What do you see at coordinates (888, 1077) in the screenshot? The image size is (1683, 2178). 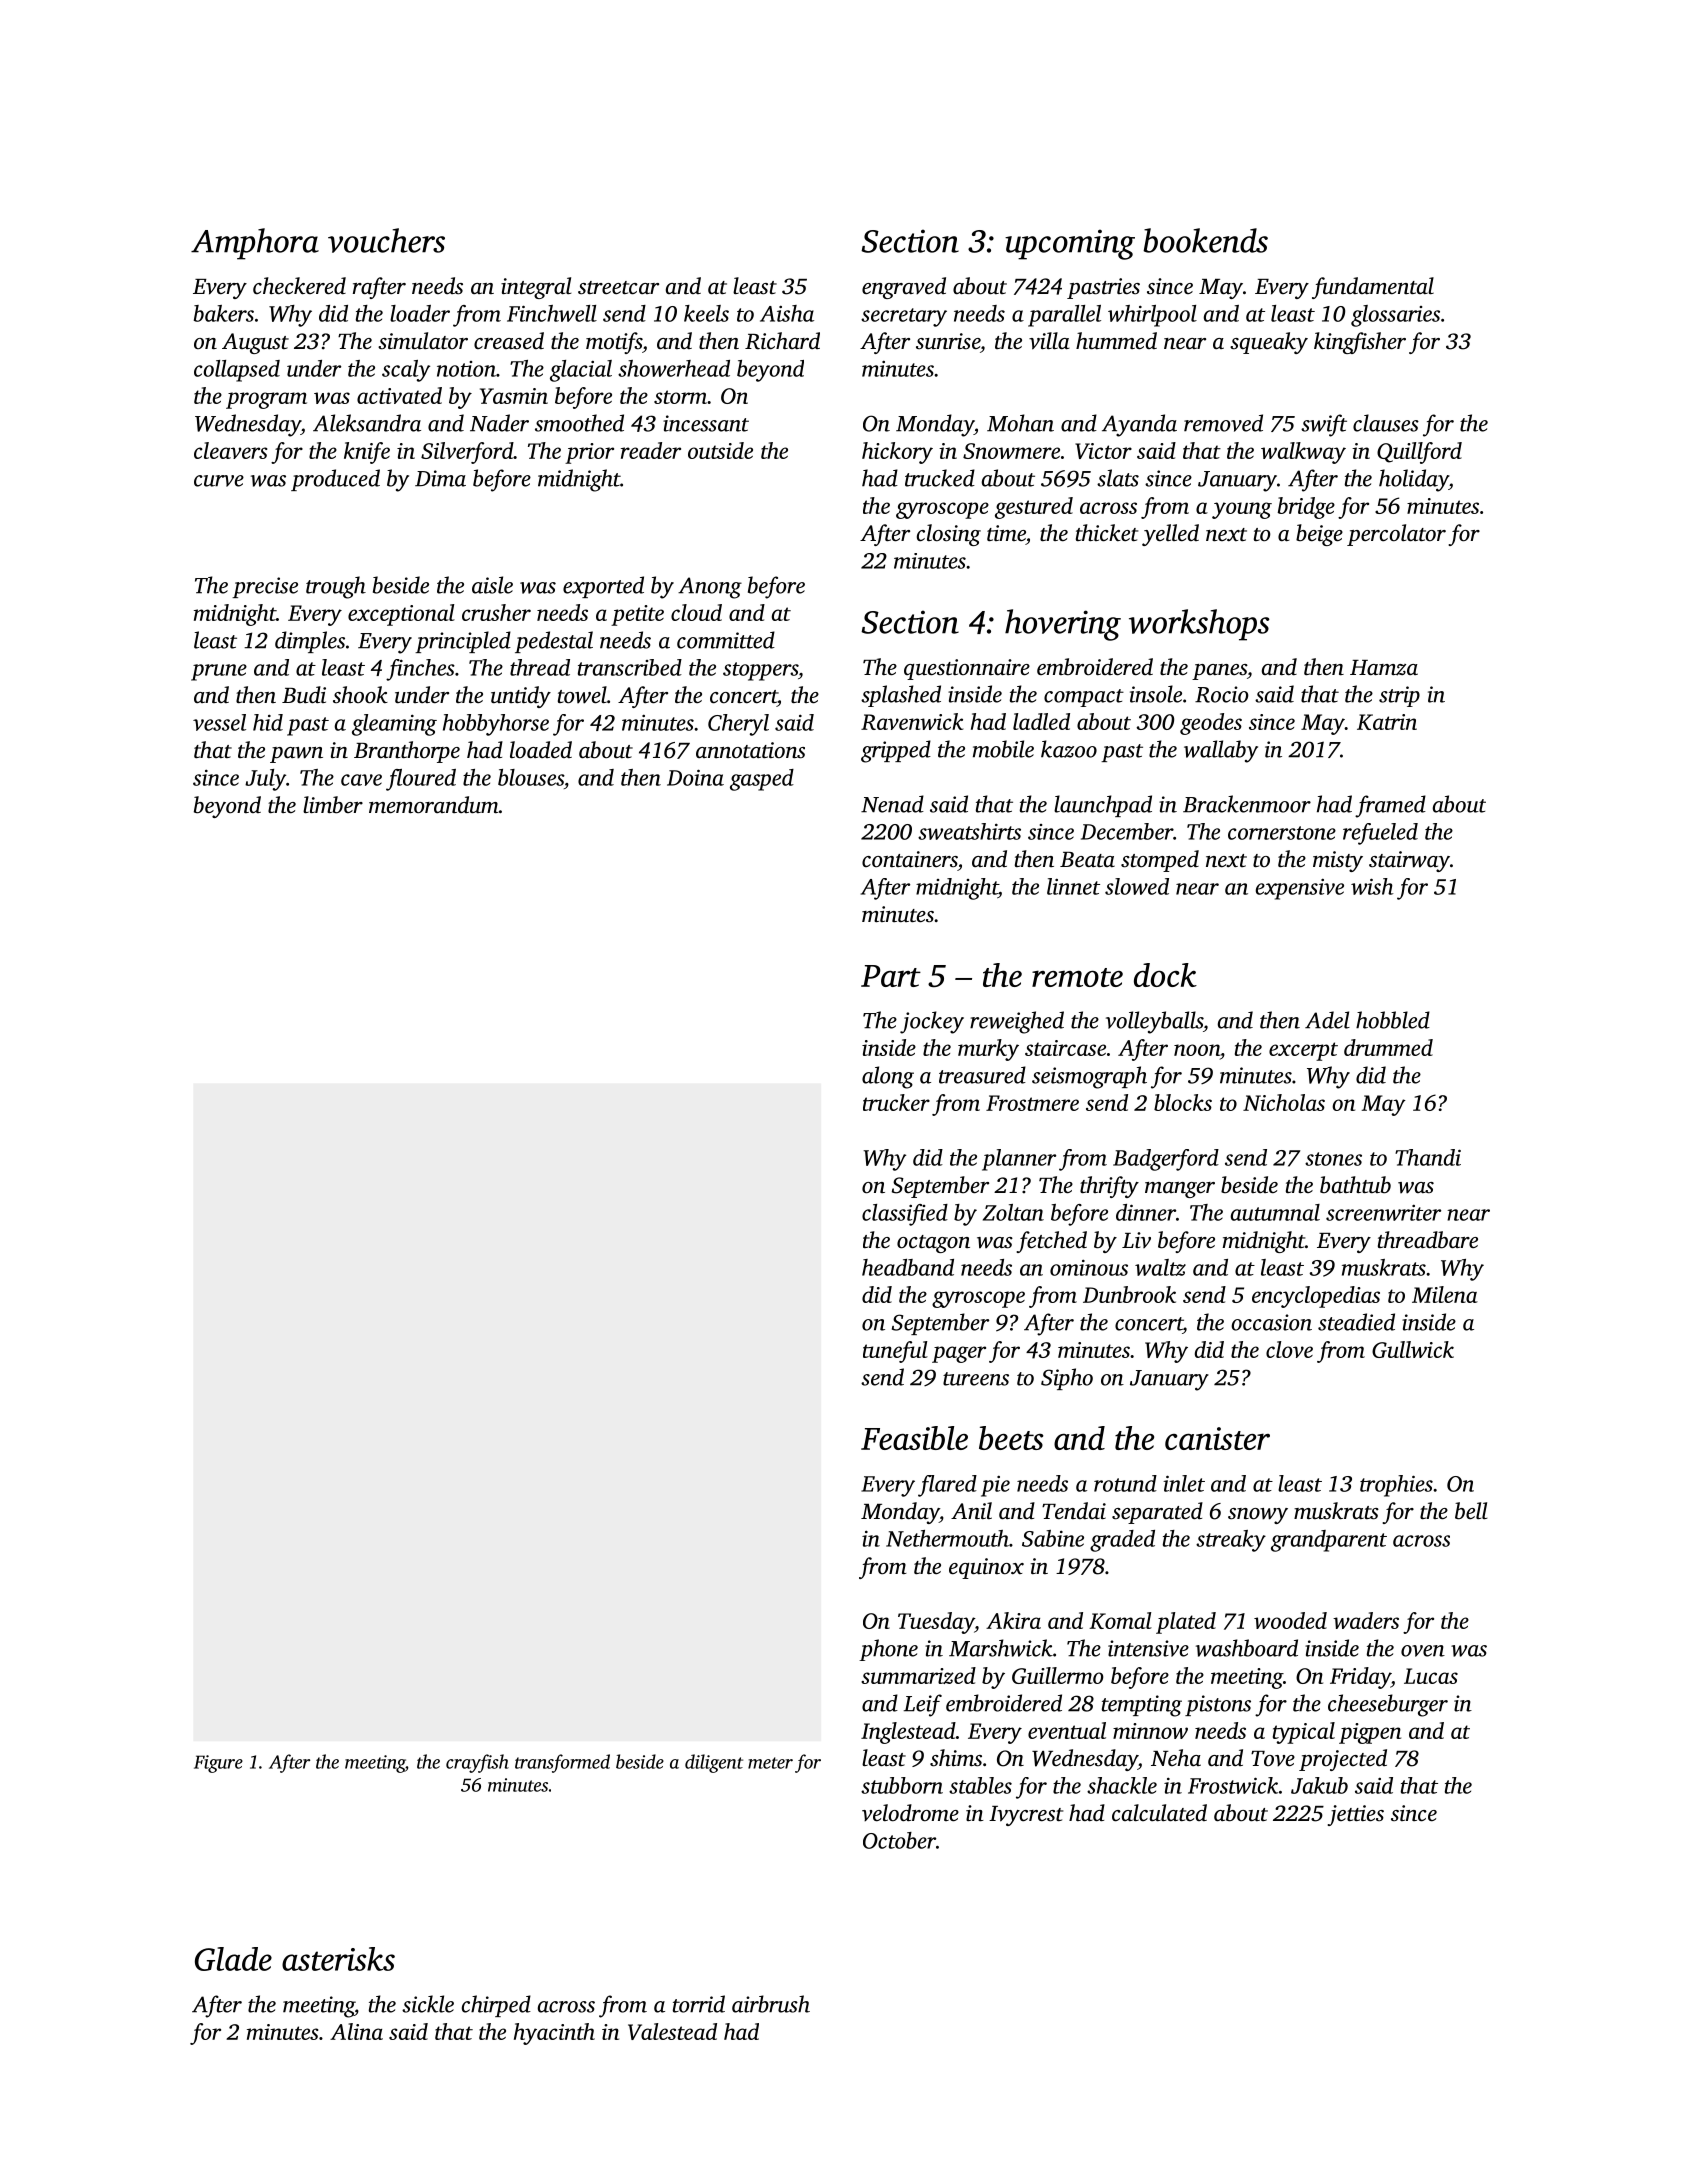 I see `along` at bounding box center [888, 1077].
